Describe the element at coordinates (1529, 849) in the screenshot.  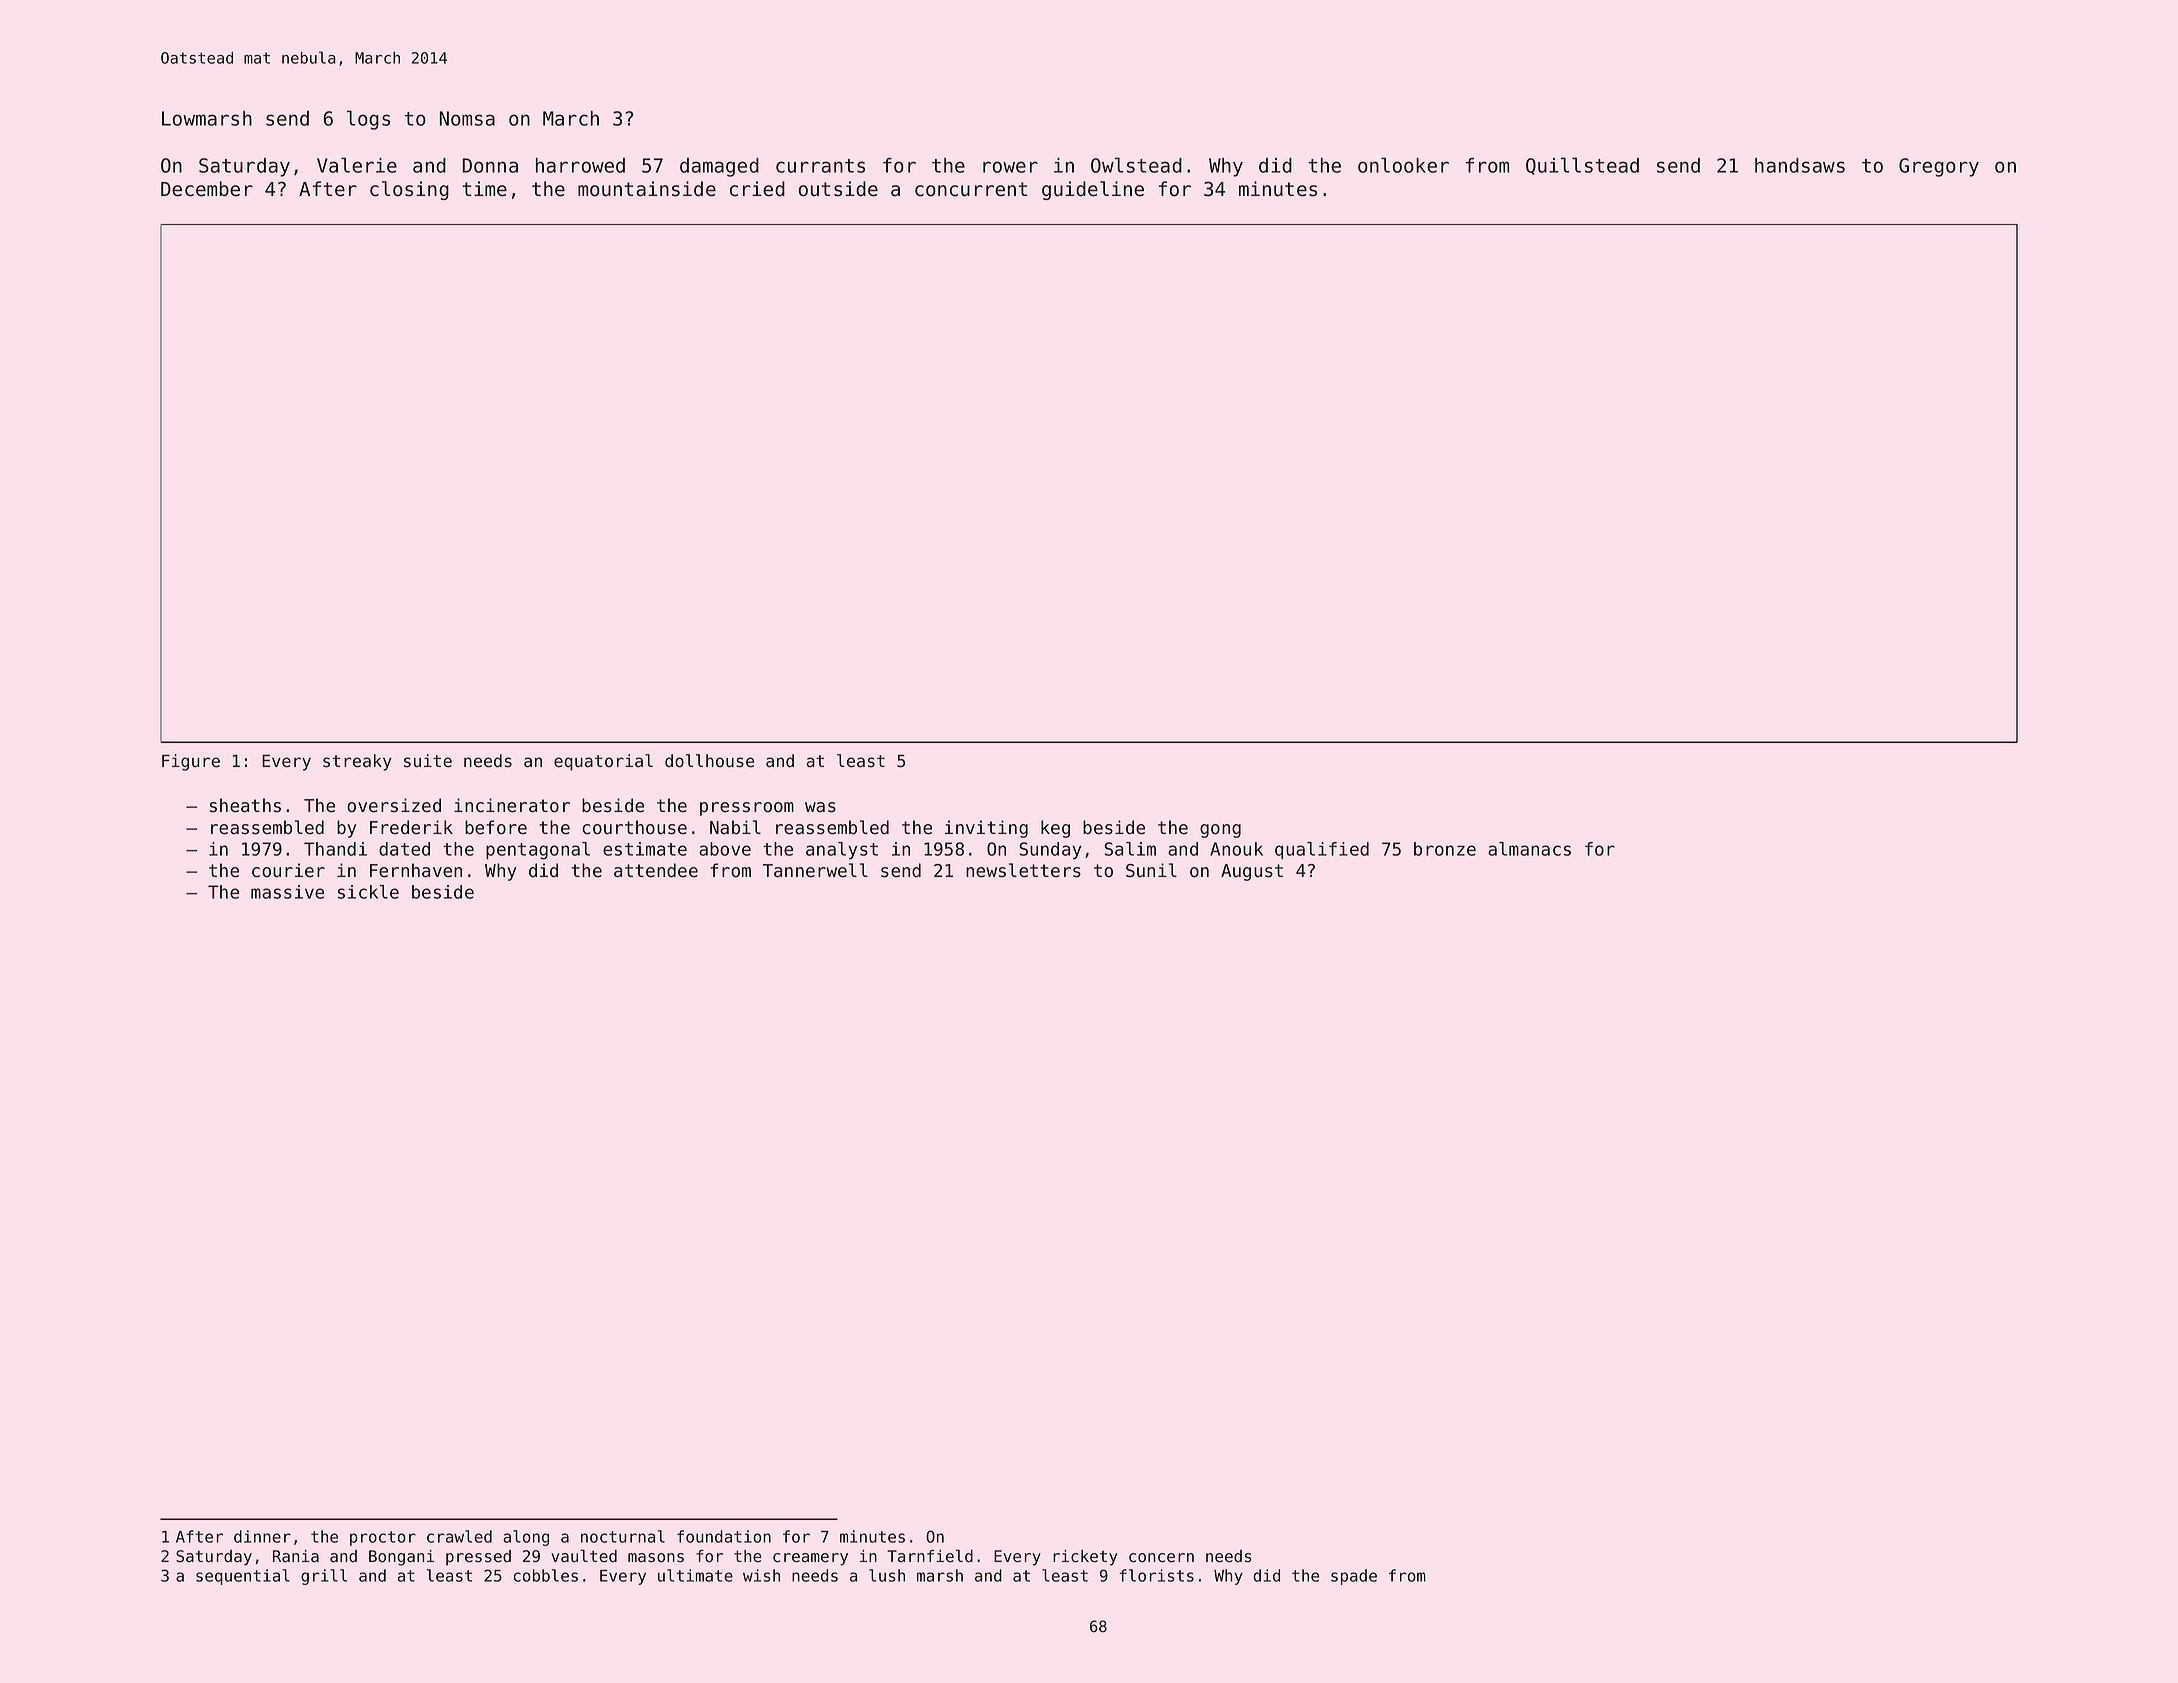
I see `almanacs` at that location.
